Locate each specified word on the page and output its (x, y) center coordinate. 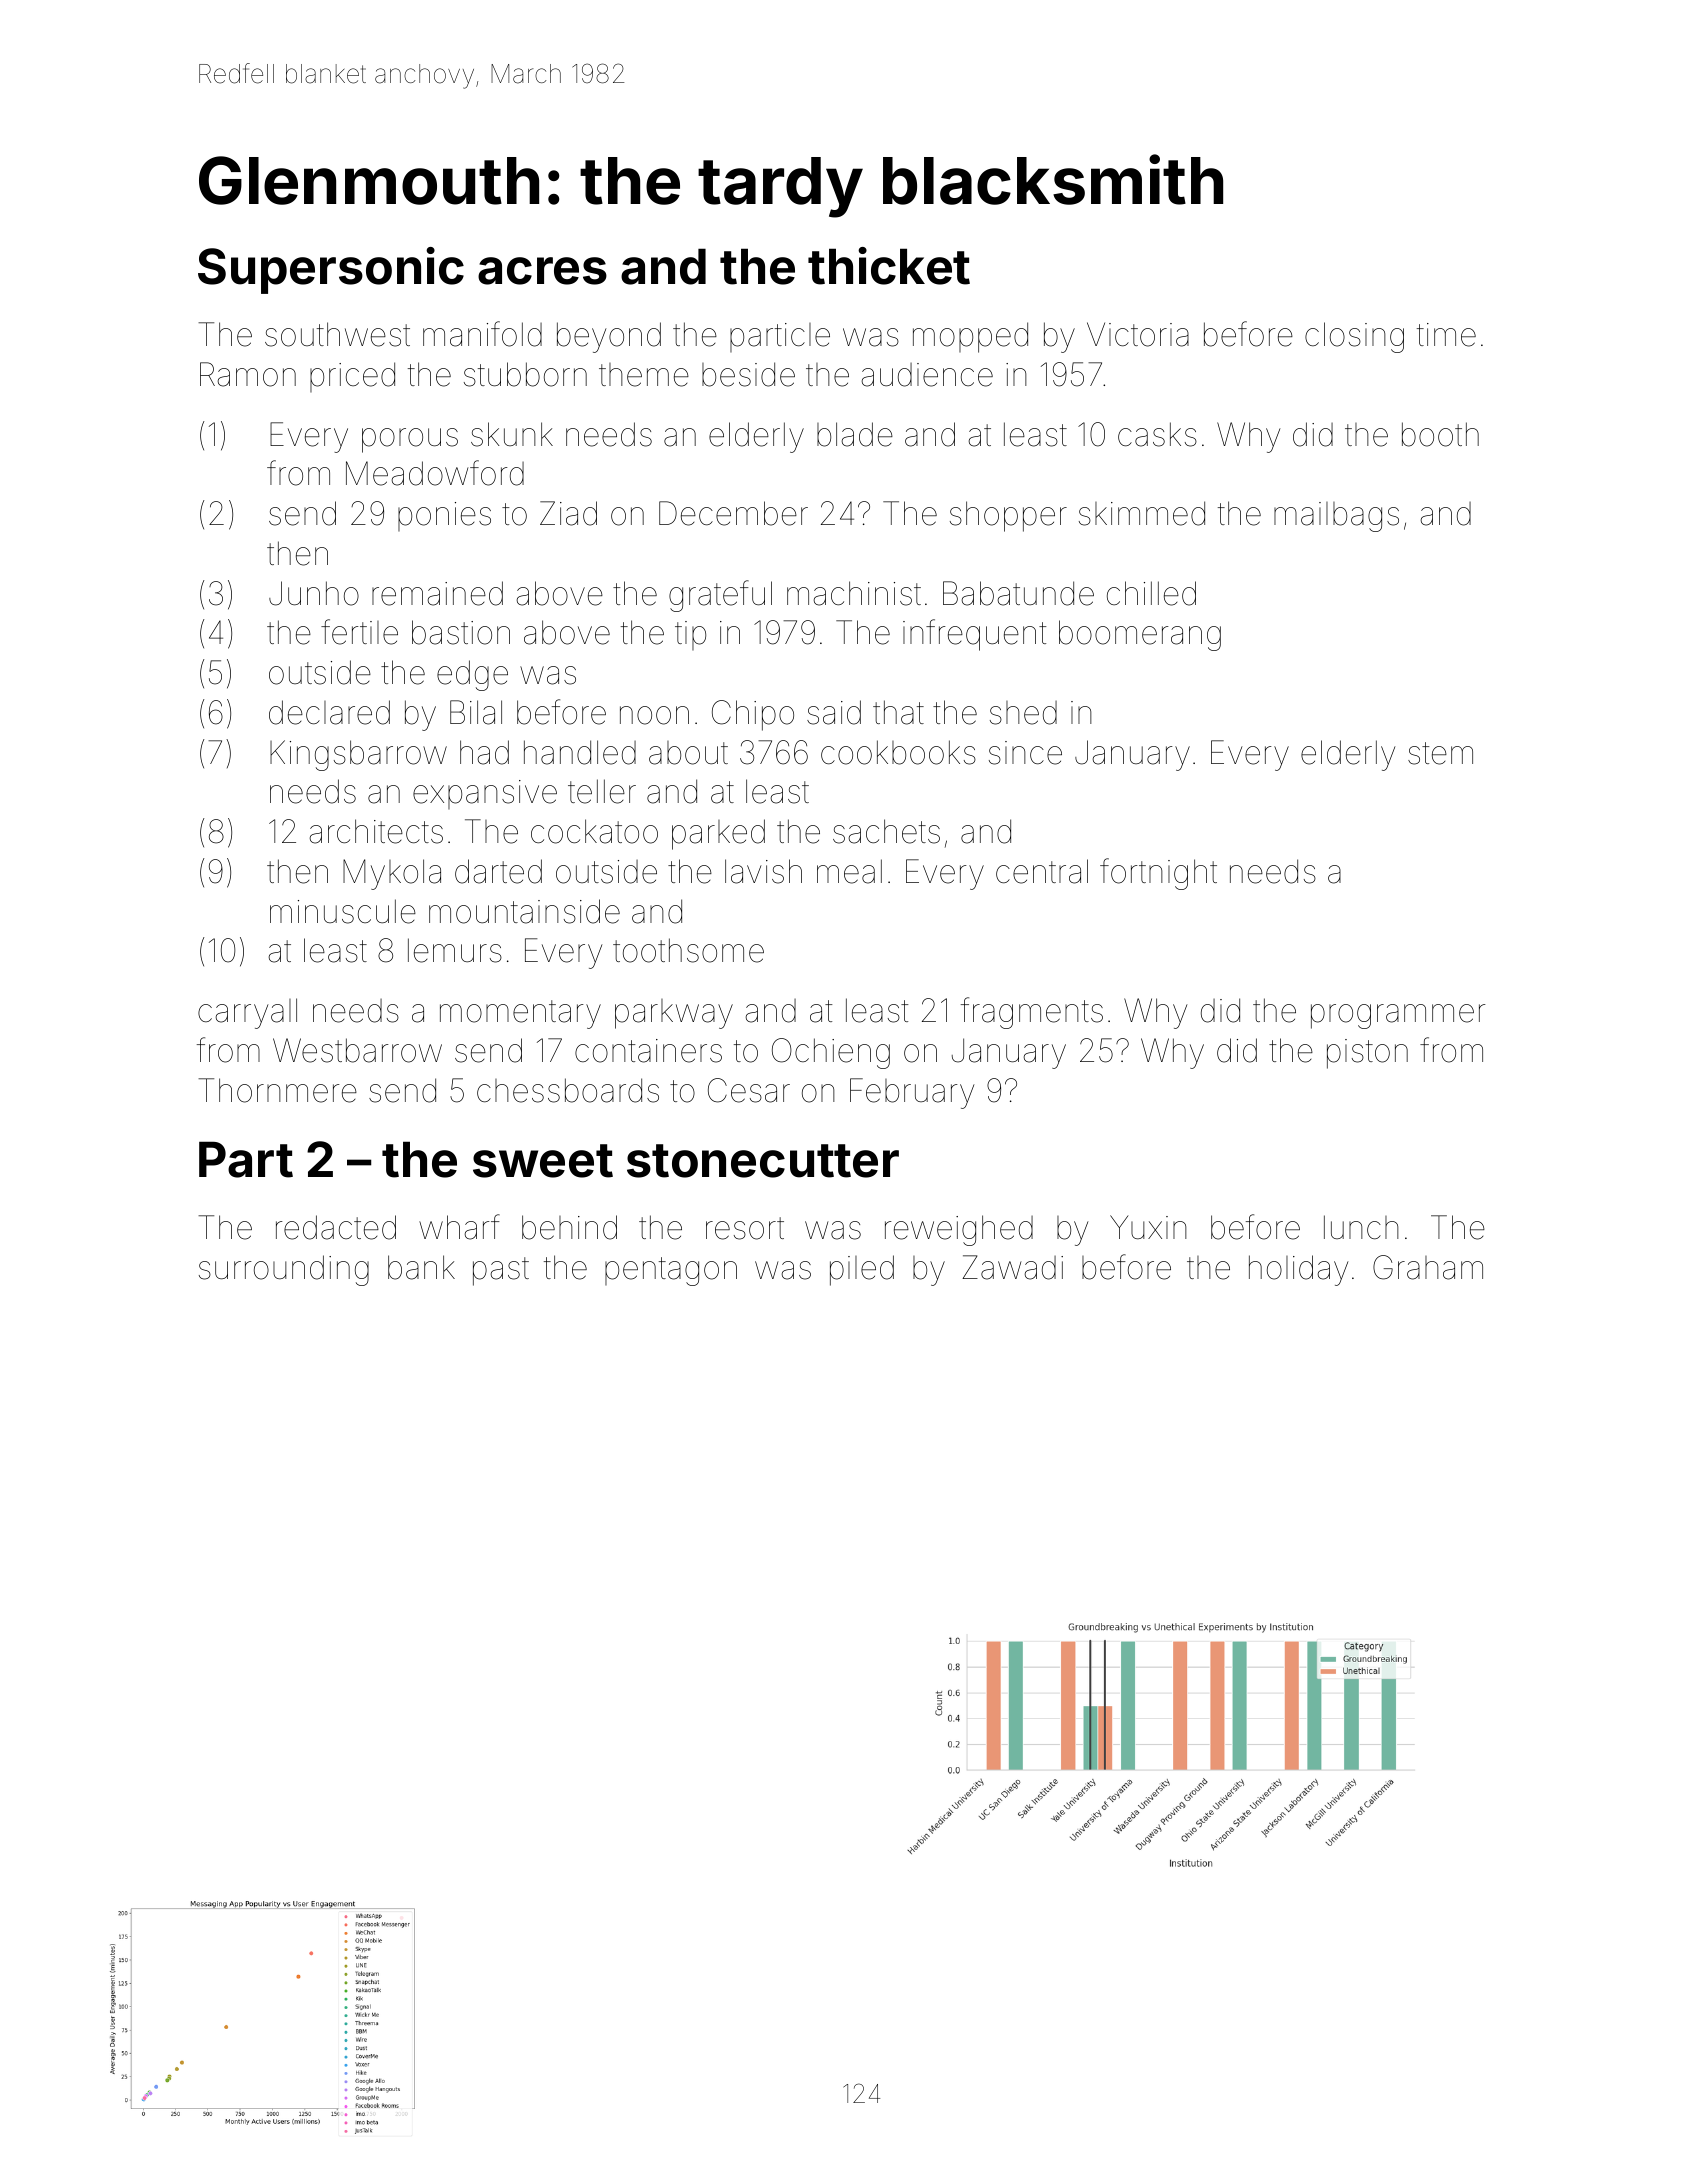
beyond (609, 337)
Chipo (753, 715)
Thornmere (277, 1090)
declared (329, 712)
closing (1354, 337)
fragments (1032, 1013)
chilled (1151, 593)
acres (542, 271)
